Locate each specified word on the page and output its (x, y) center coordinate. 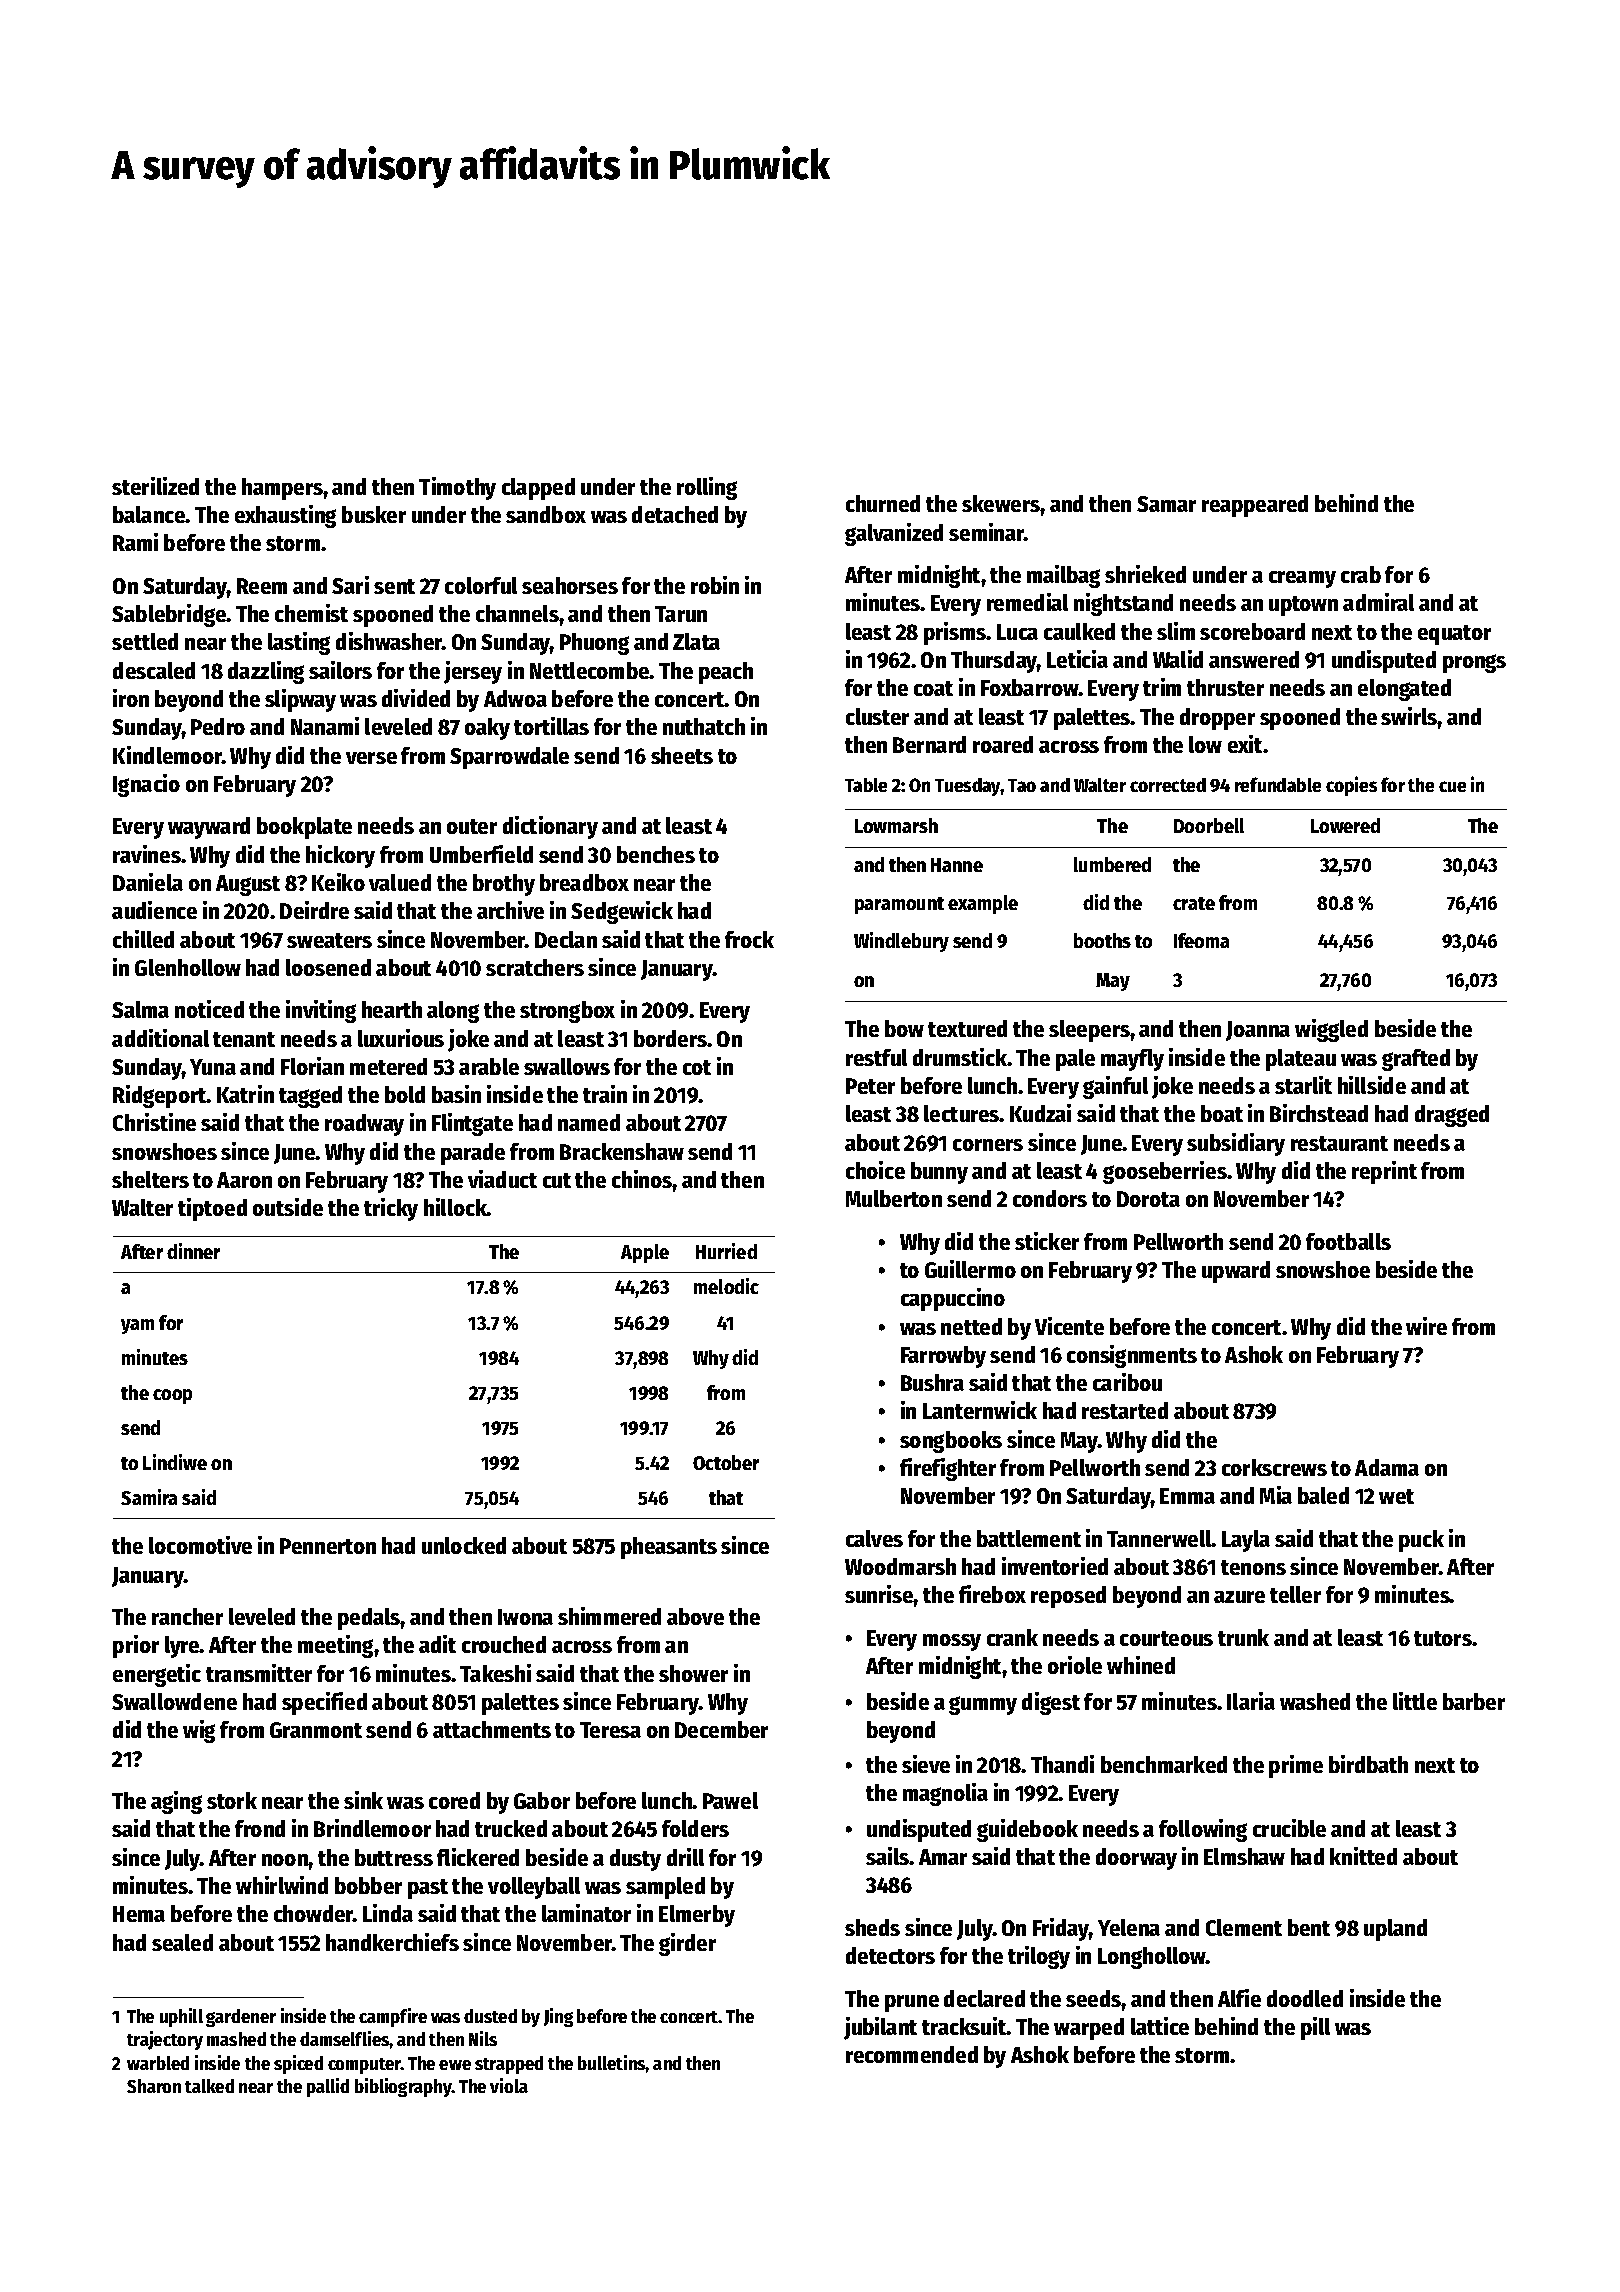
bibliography (403, 2087)
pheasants (669, 1548)
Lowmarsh (896, 825)
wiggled (1331, 1030)
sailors (340, 670)
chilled (143, 939)
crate (1194, 903)
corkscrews (1274, 1467)
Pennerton (328, 1546)
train (605, 1094)
